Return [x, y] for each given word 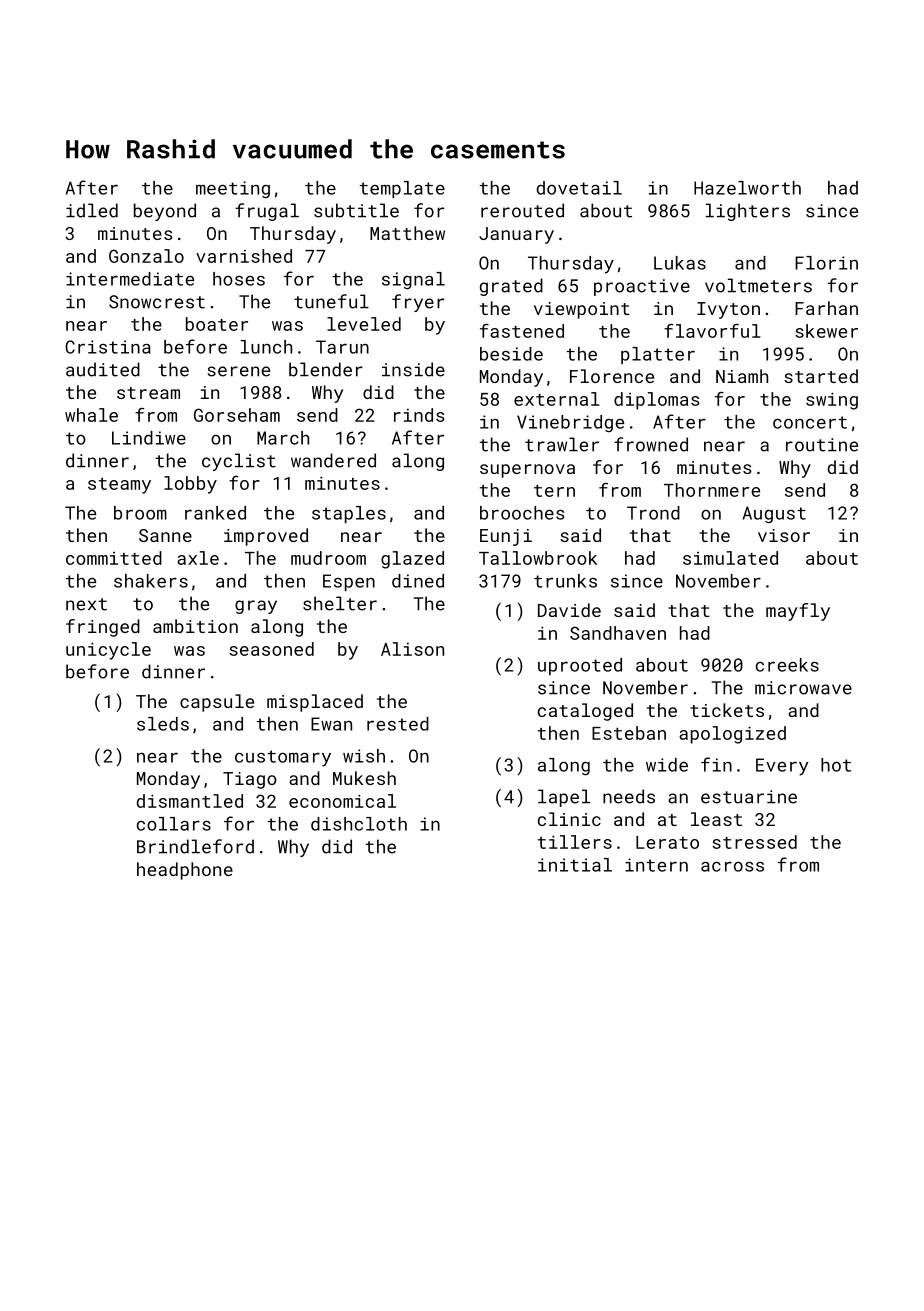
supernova [527, 471]
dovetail [579, 188]
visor [784, 535]
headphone [185, 871]
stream [148, 393]
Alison [412, 649]
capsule [217, 703]
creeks [787, 665]
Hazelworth [747, 188]
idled [92, 210]
